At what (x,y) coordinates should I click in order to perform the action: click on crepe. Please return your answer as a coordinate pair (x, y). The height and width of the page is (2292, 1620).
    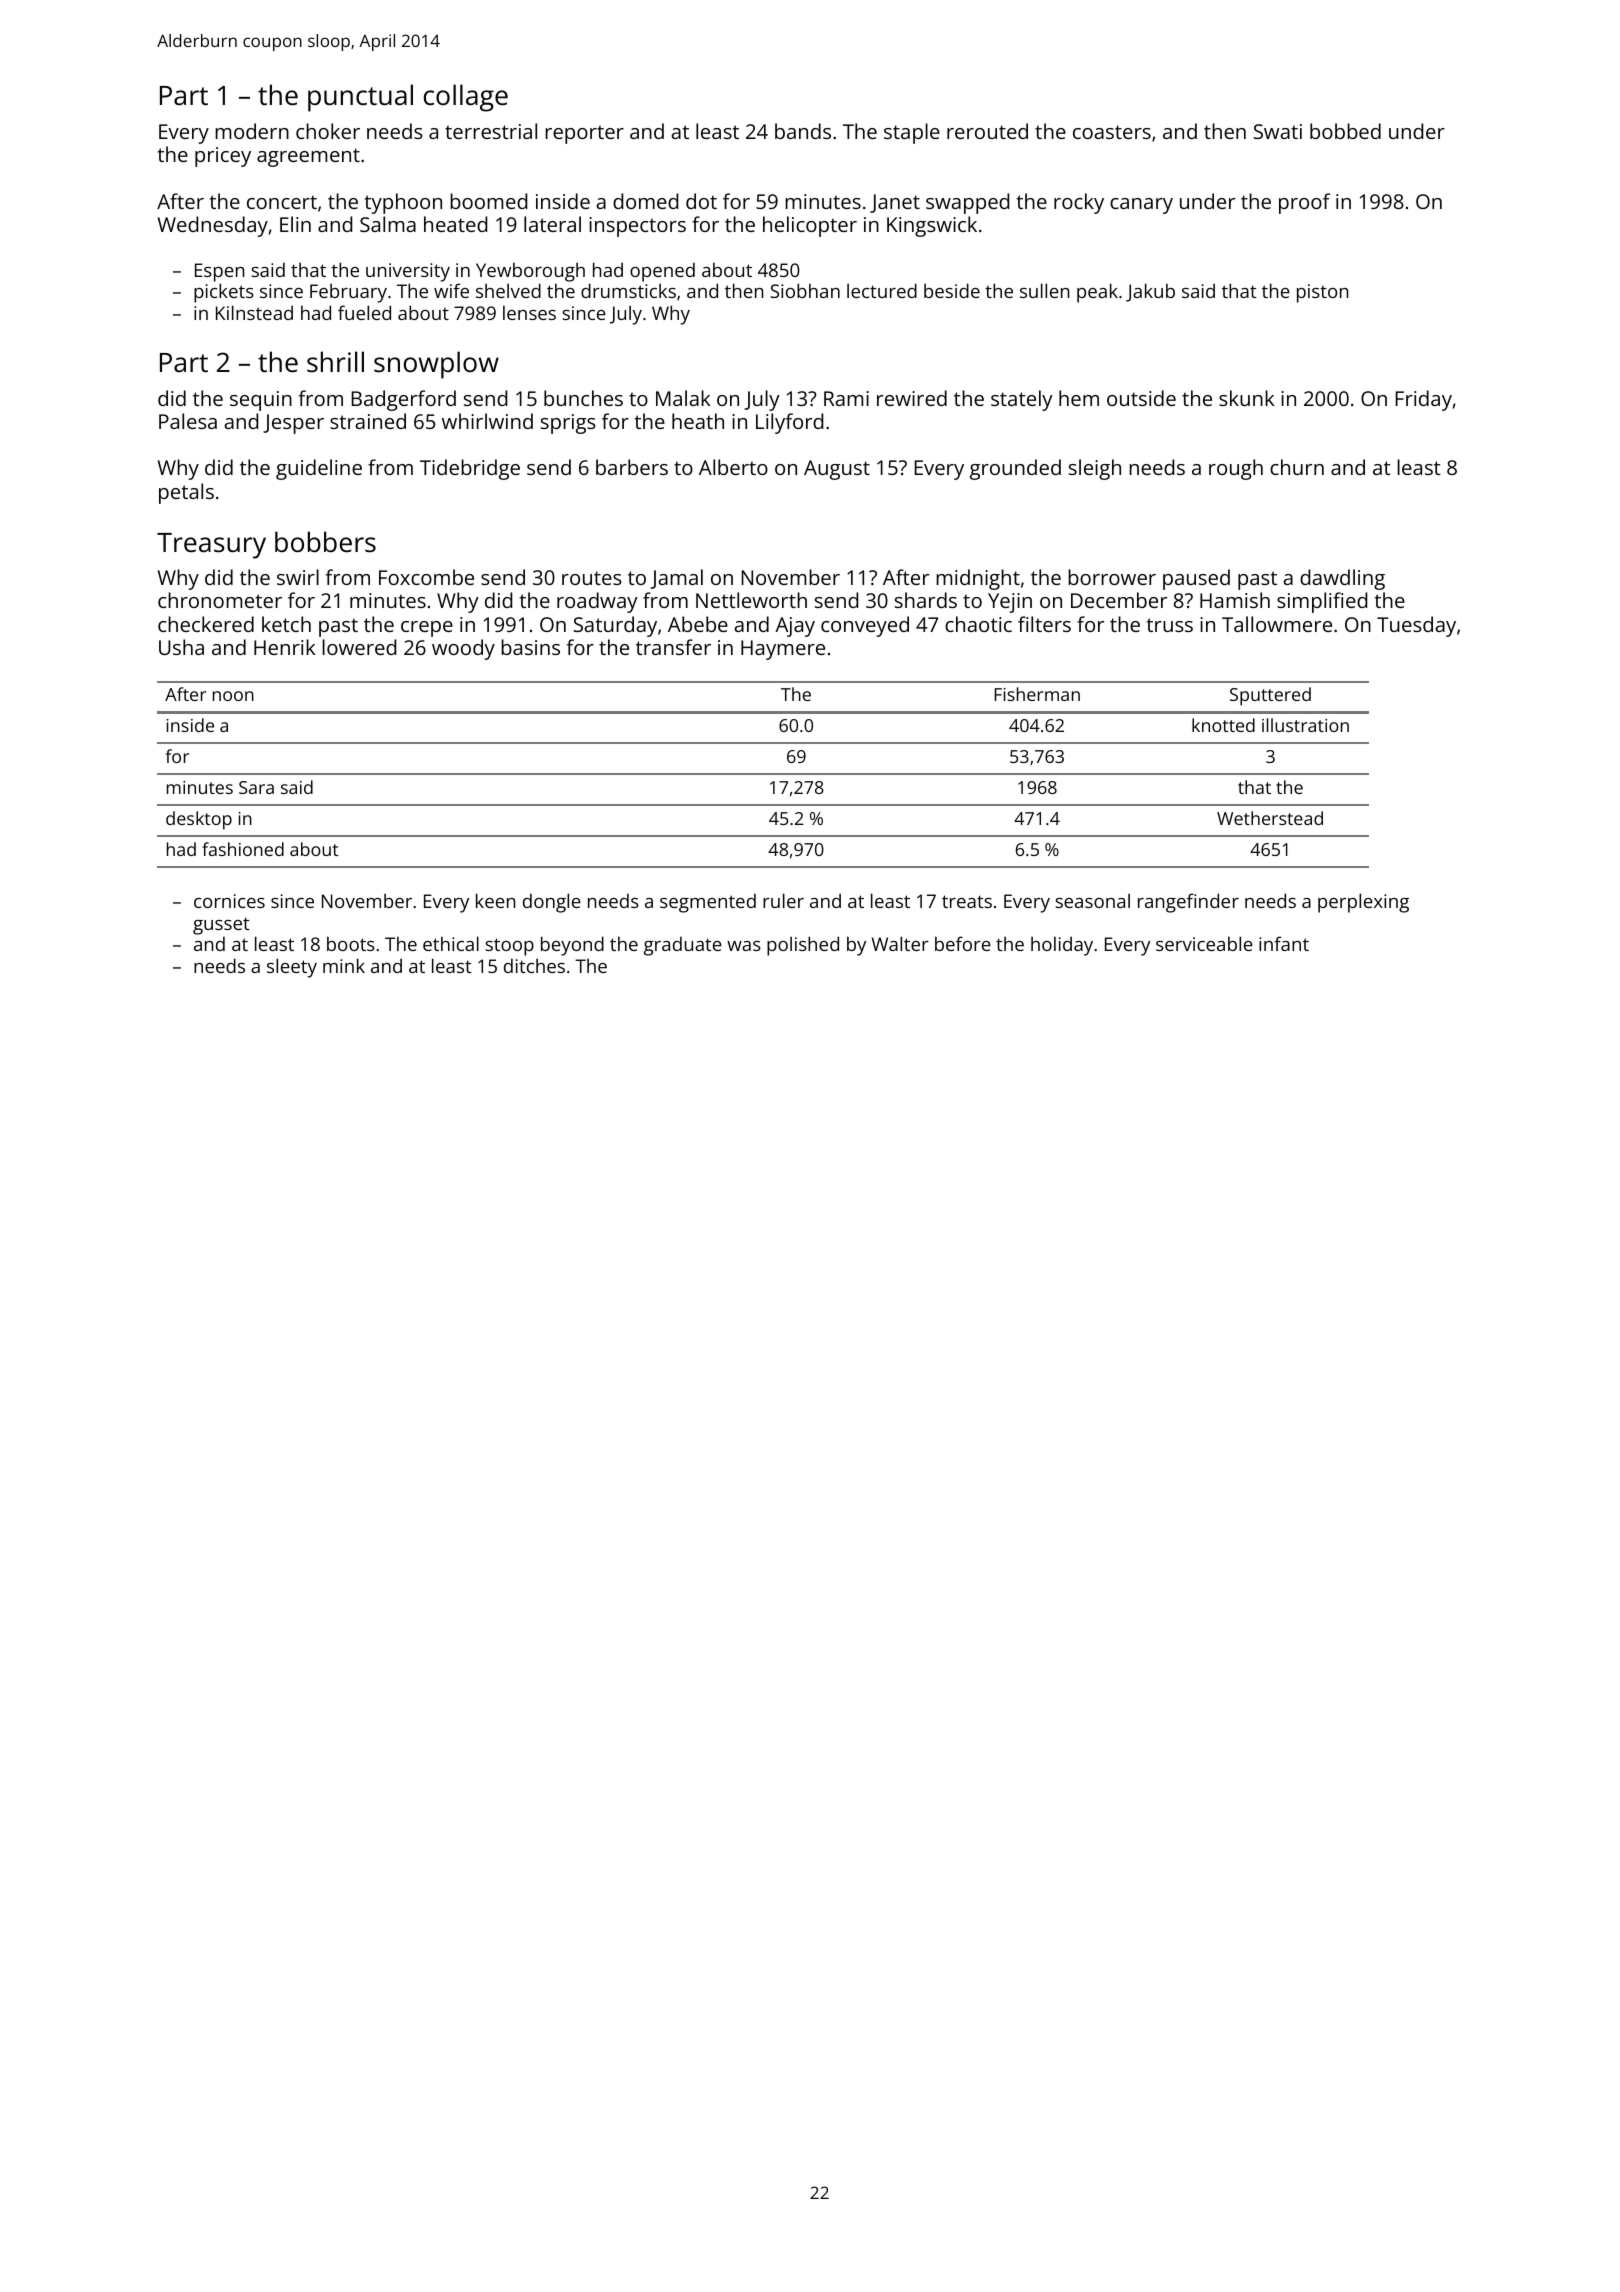
    Looking at the image, I should click on (427, 629).
